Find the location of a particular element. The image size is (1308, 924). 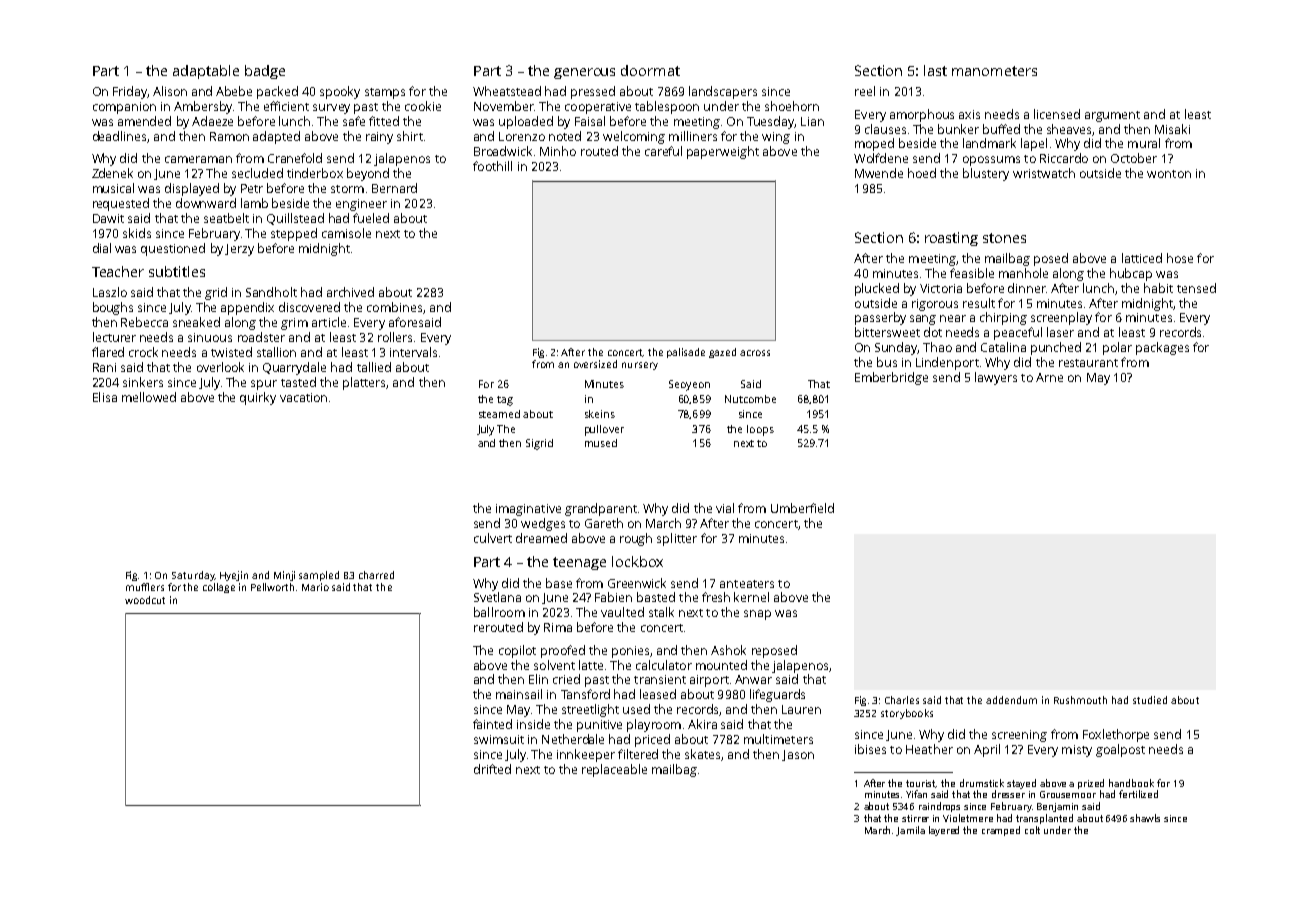

Anwar is located at coordinates (753, 679).
